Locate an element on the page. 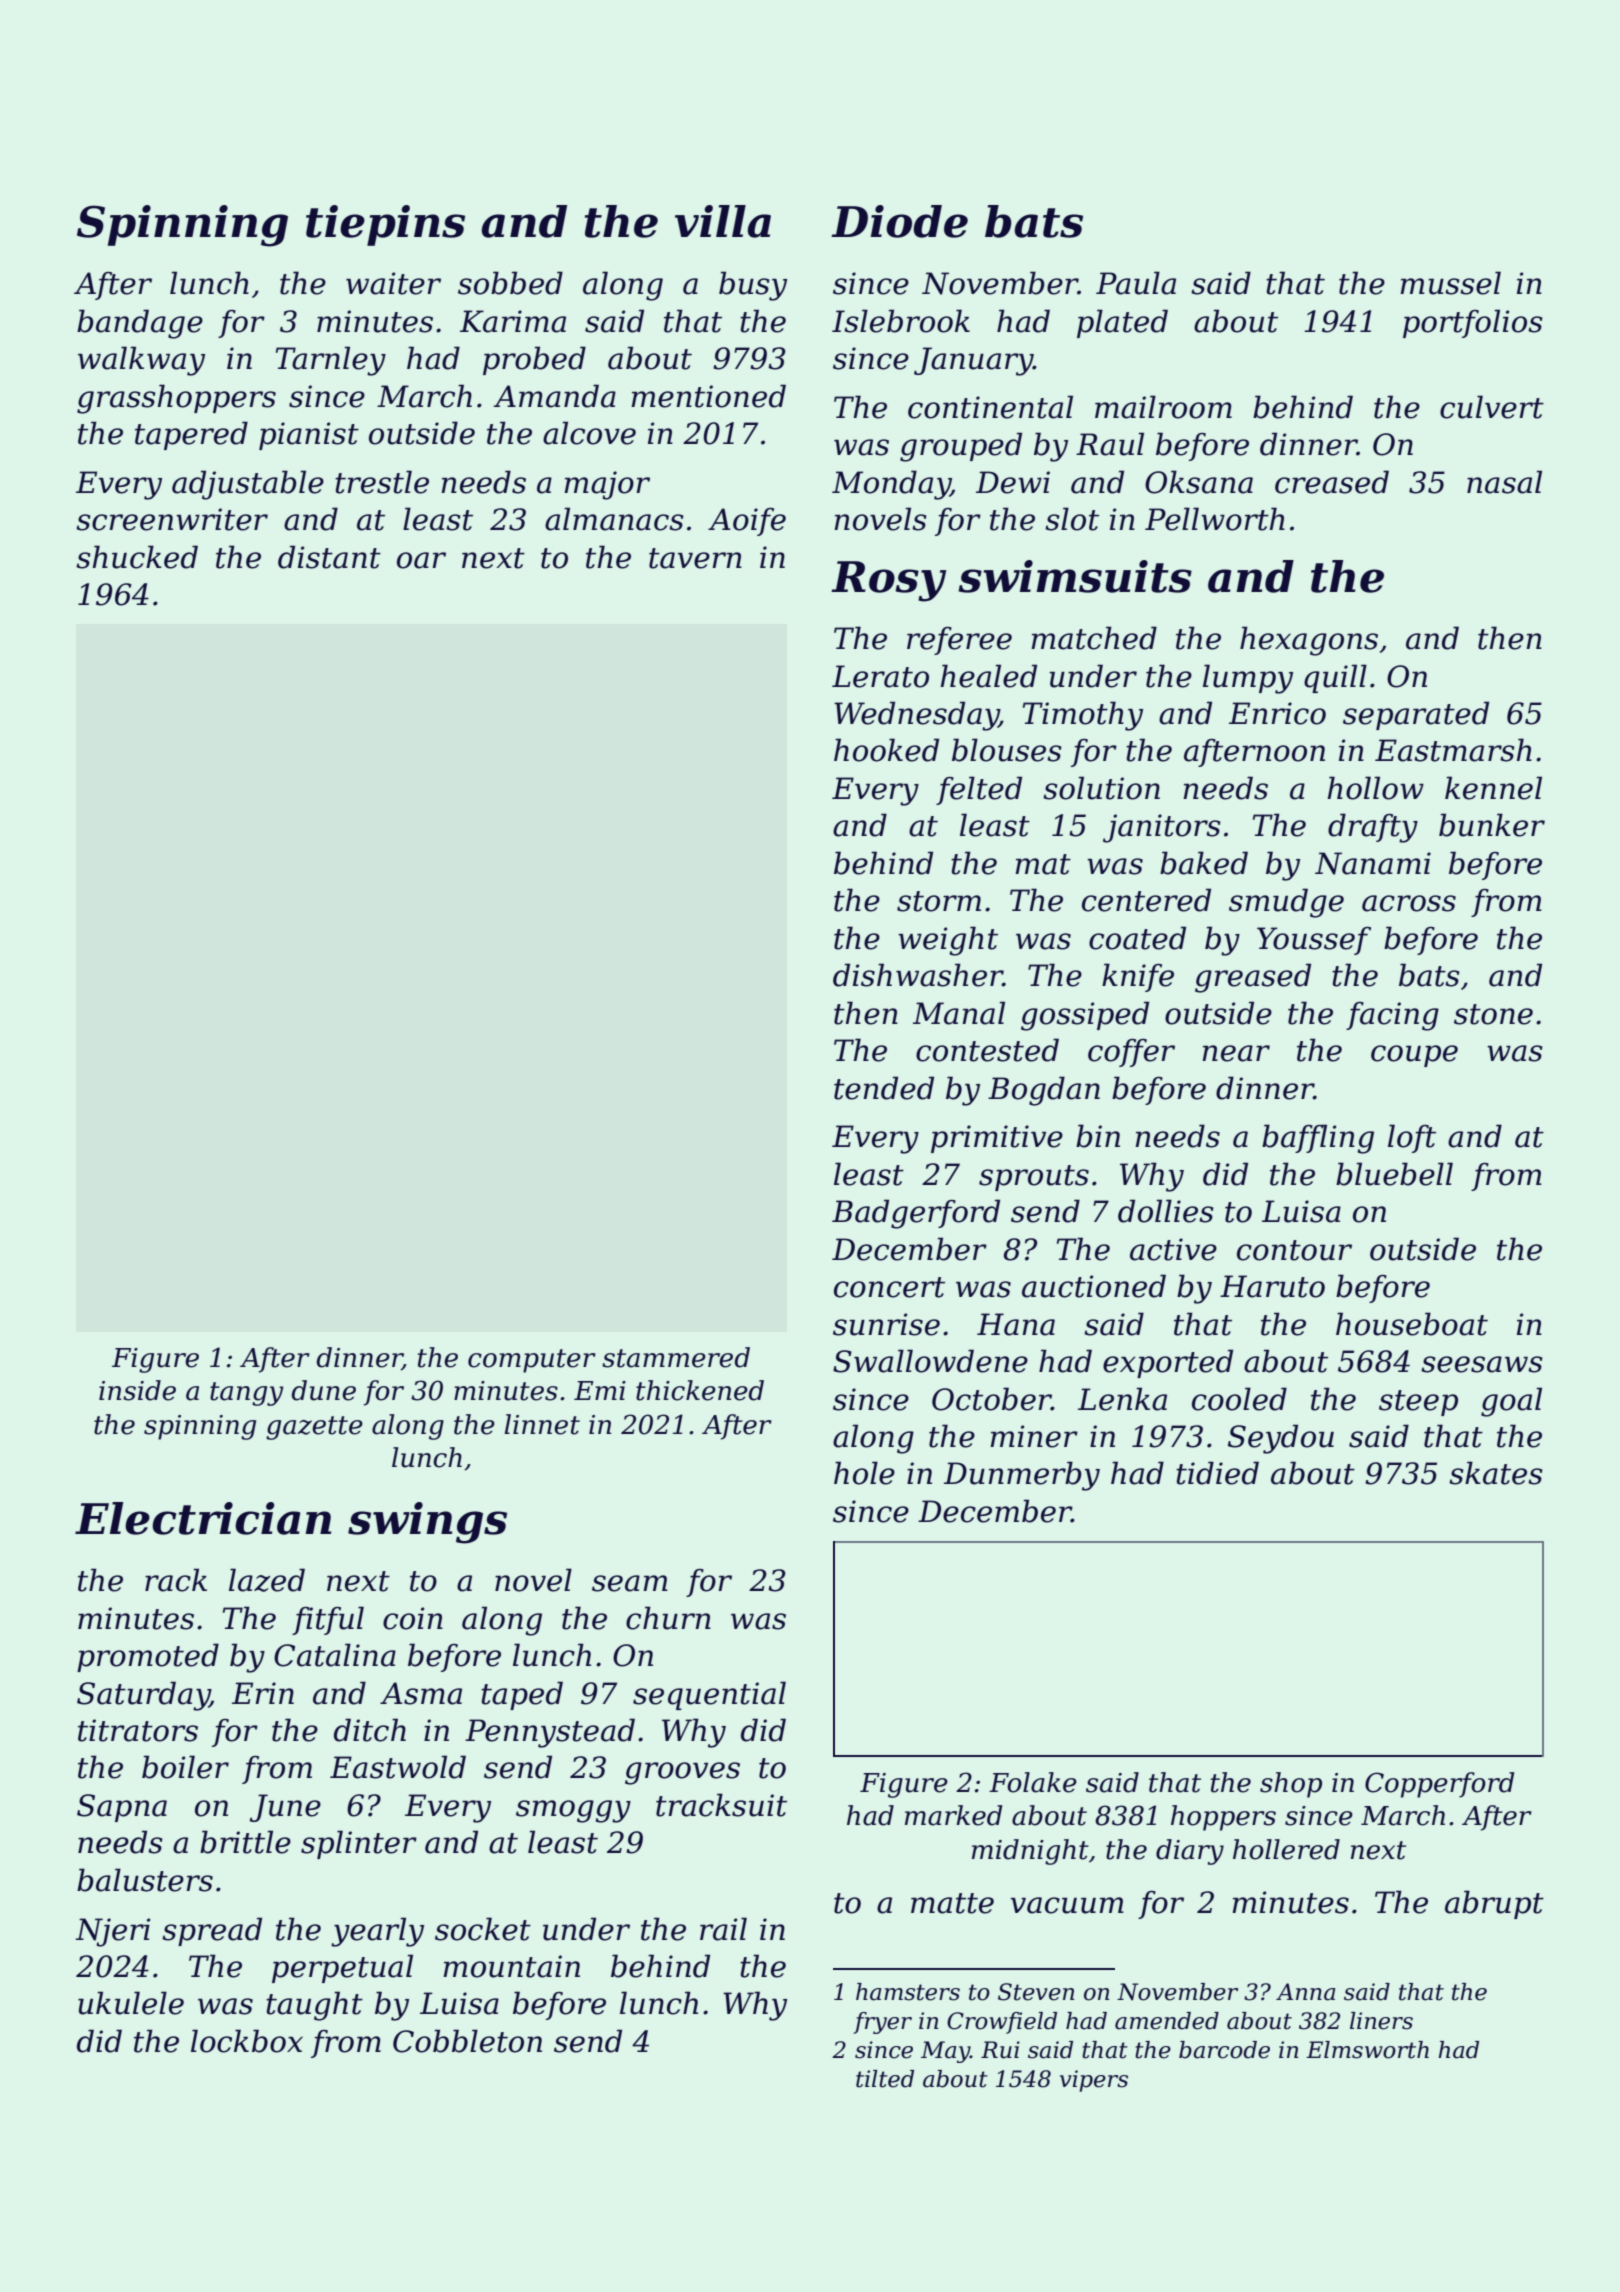 This image has height=2292, width=1620. inside is located at coordinates (137, 1390).
